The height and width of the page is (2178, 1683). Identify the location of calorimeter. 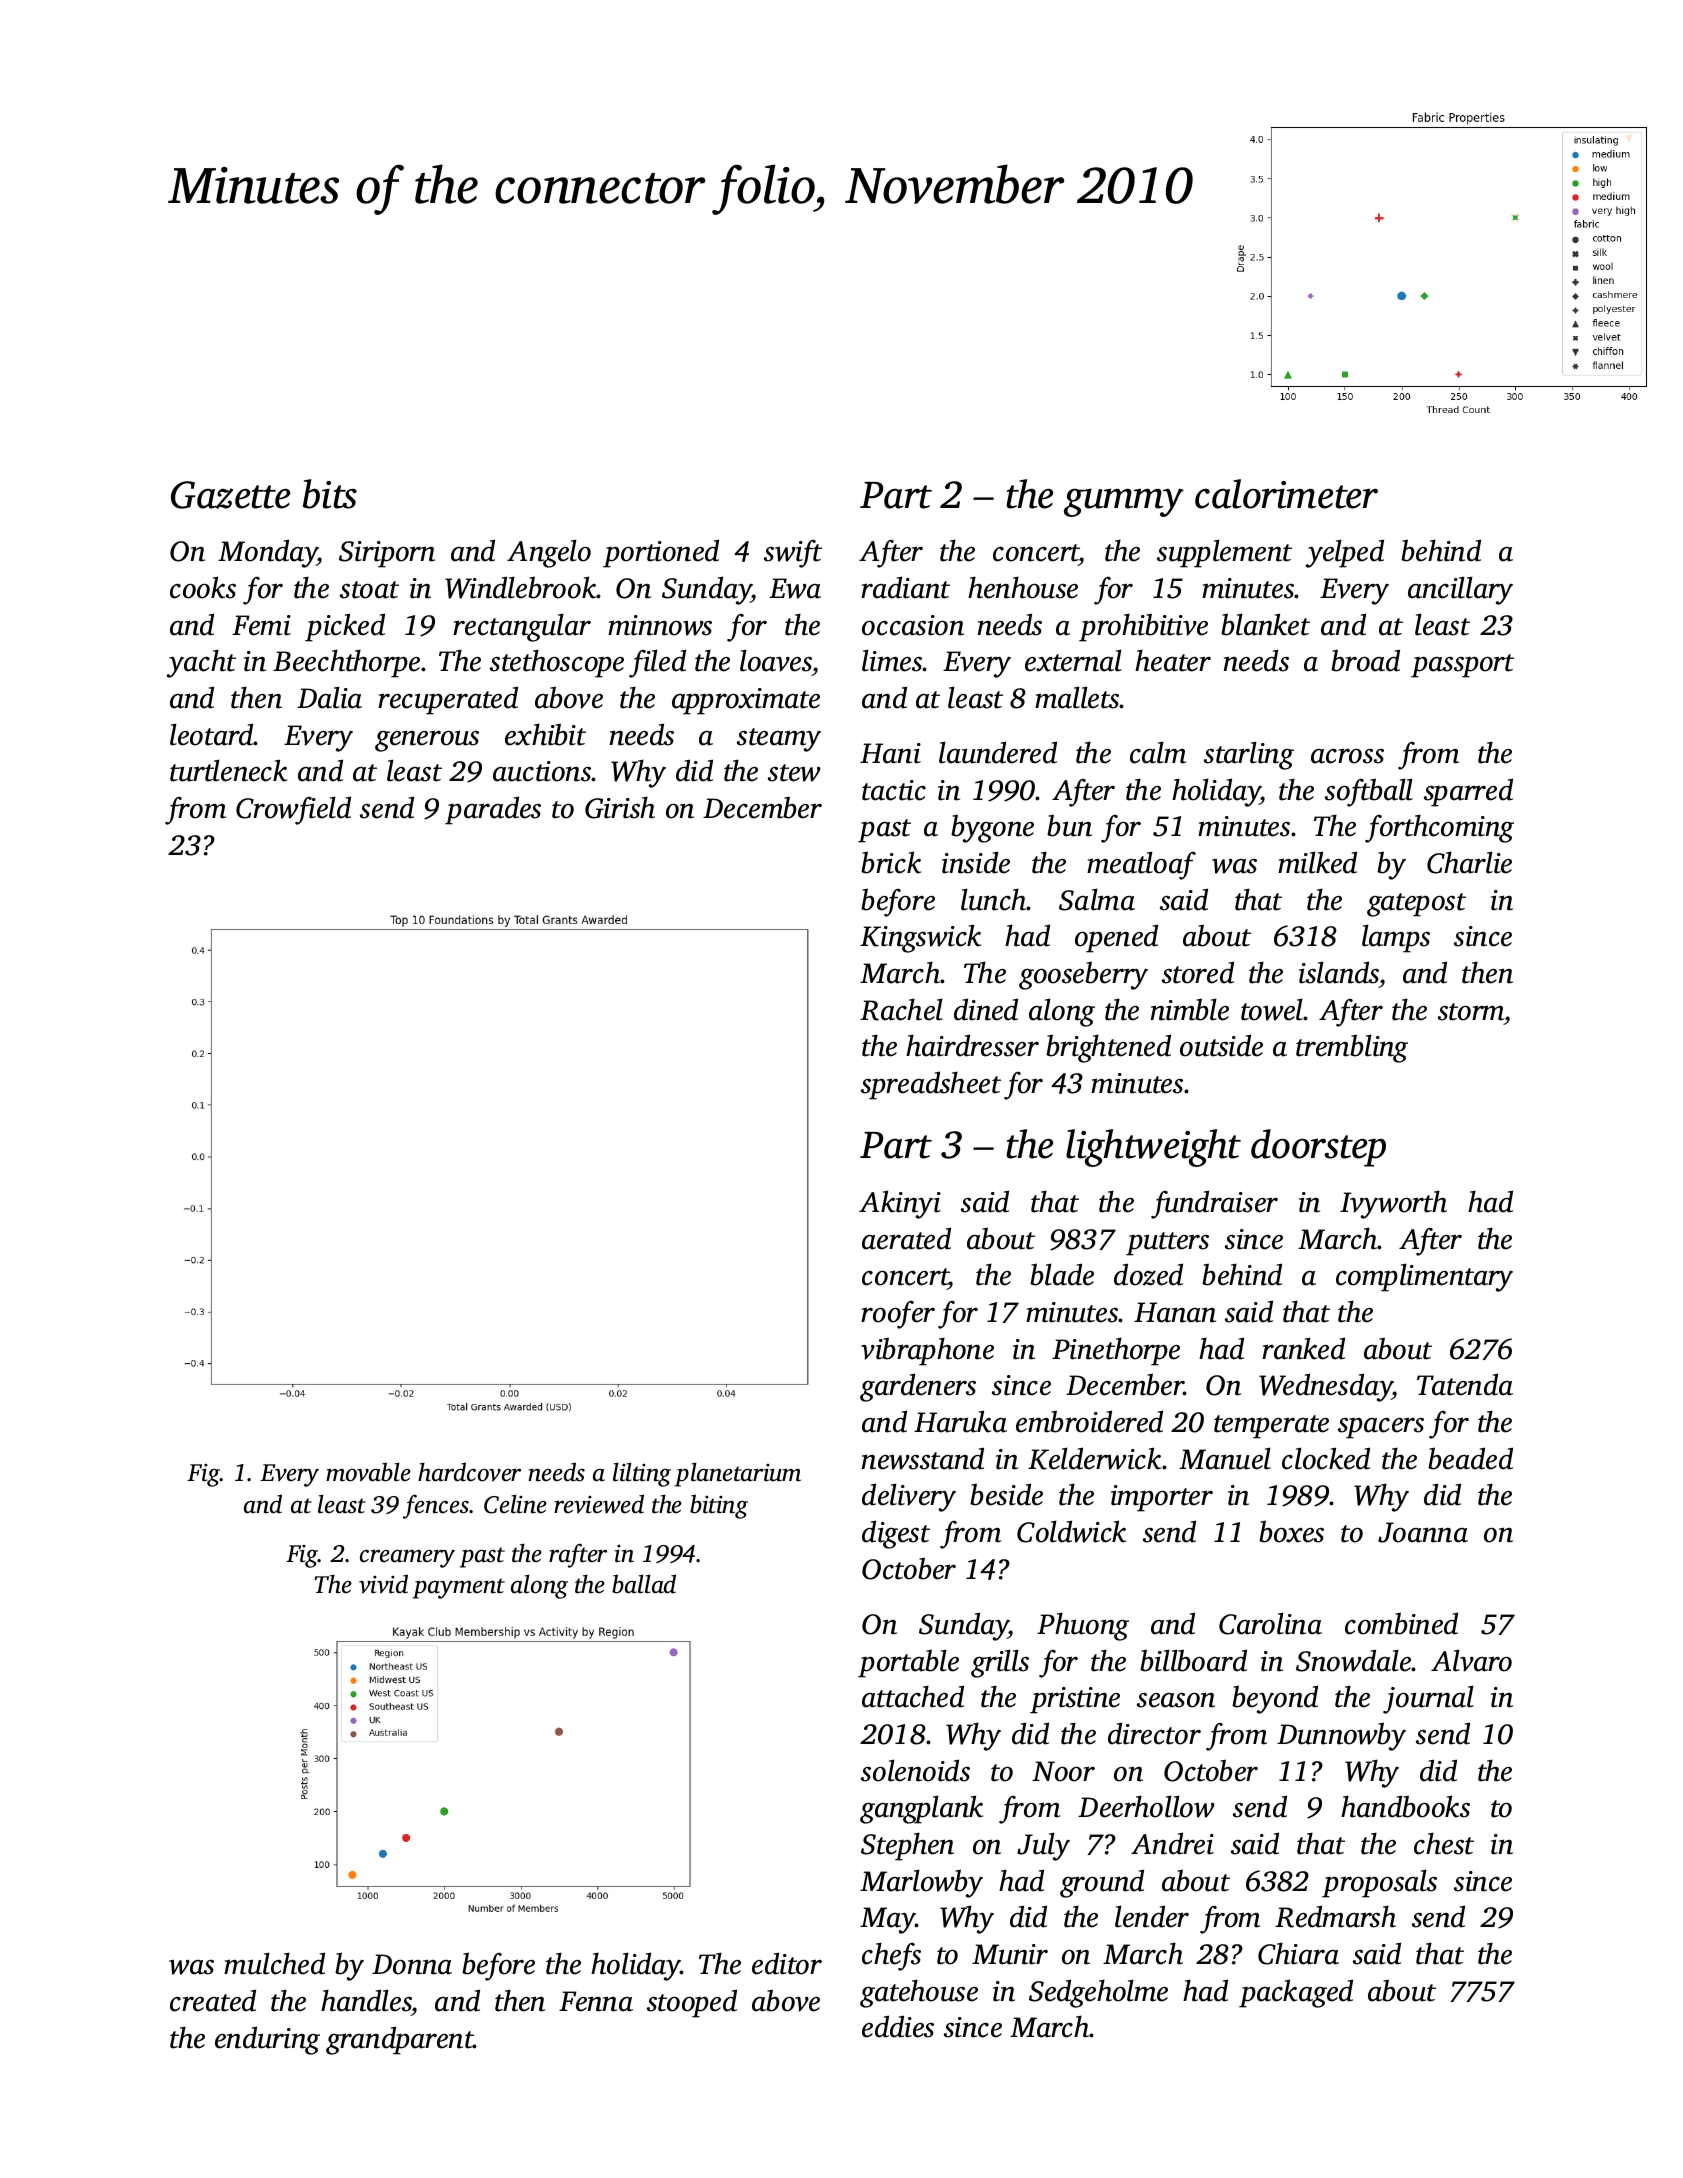
(1286, 494).
